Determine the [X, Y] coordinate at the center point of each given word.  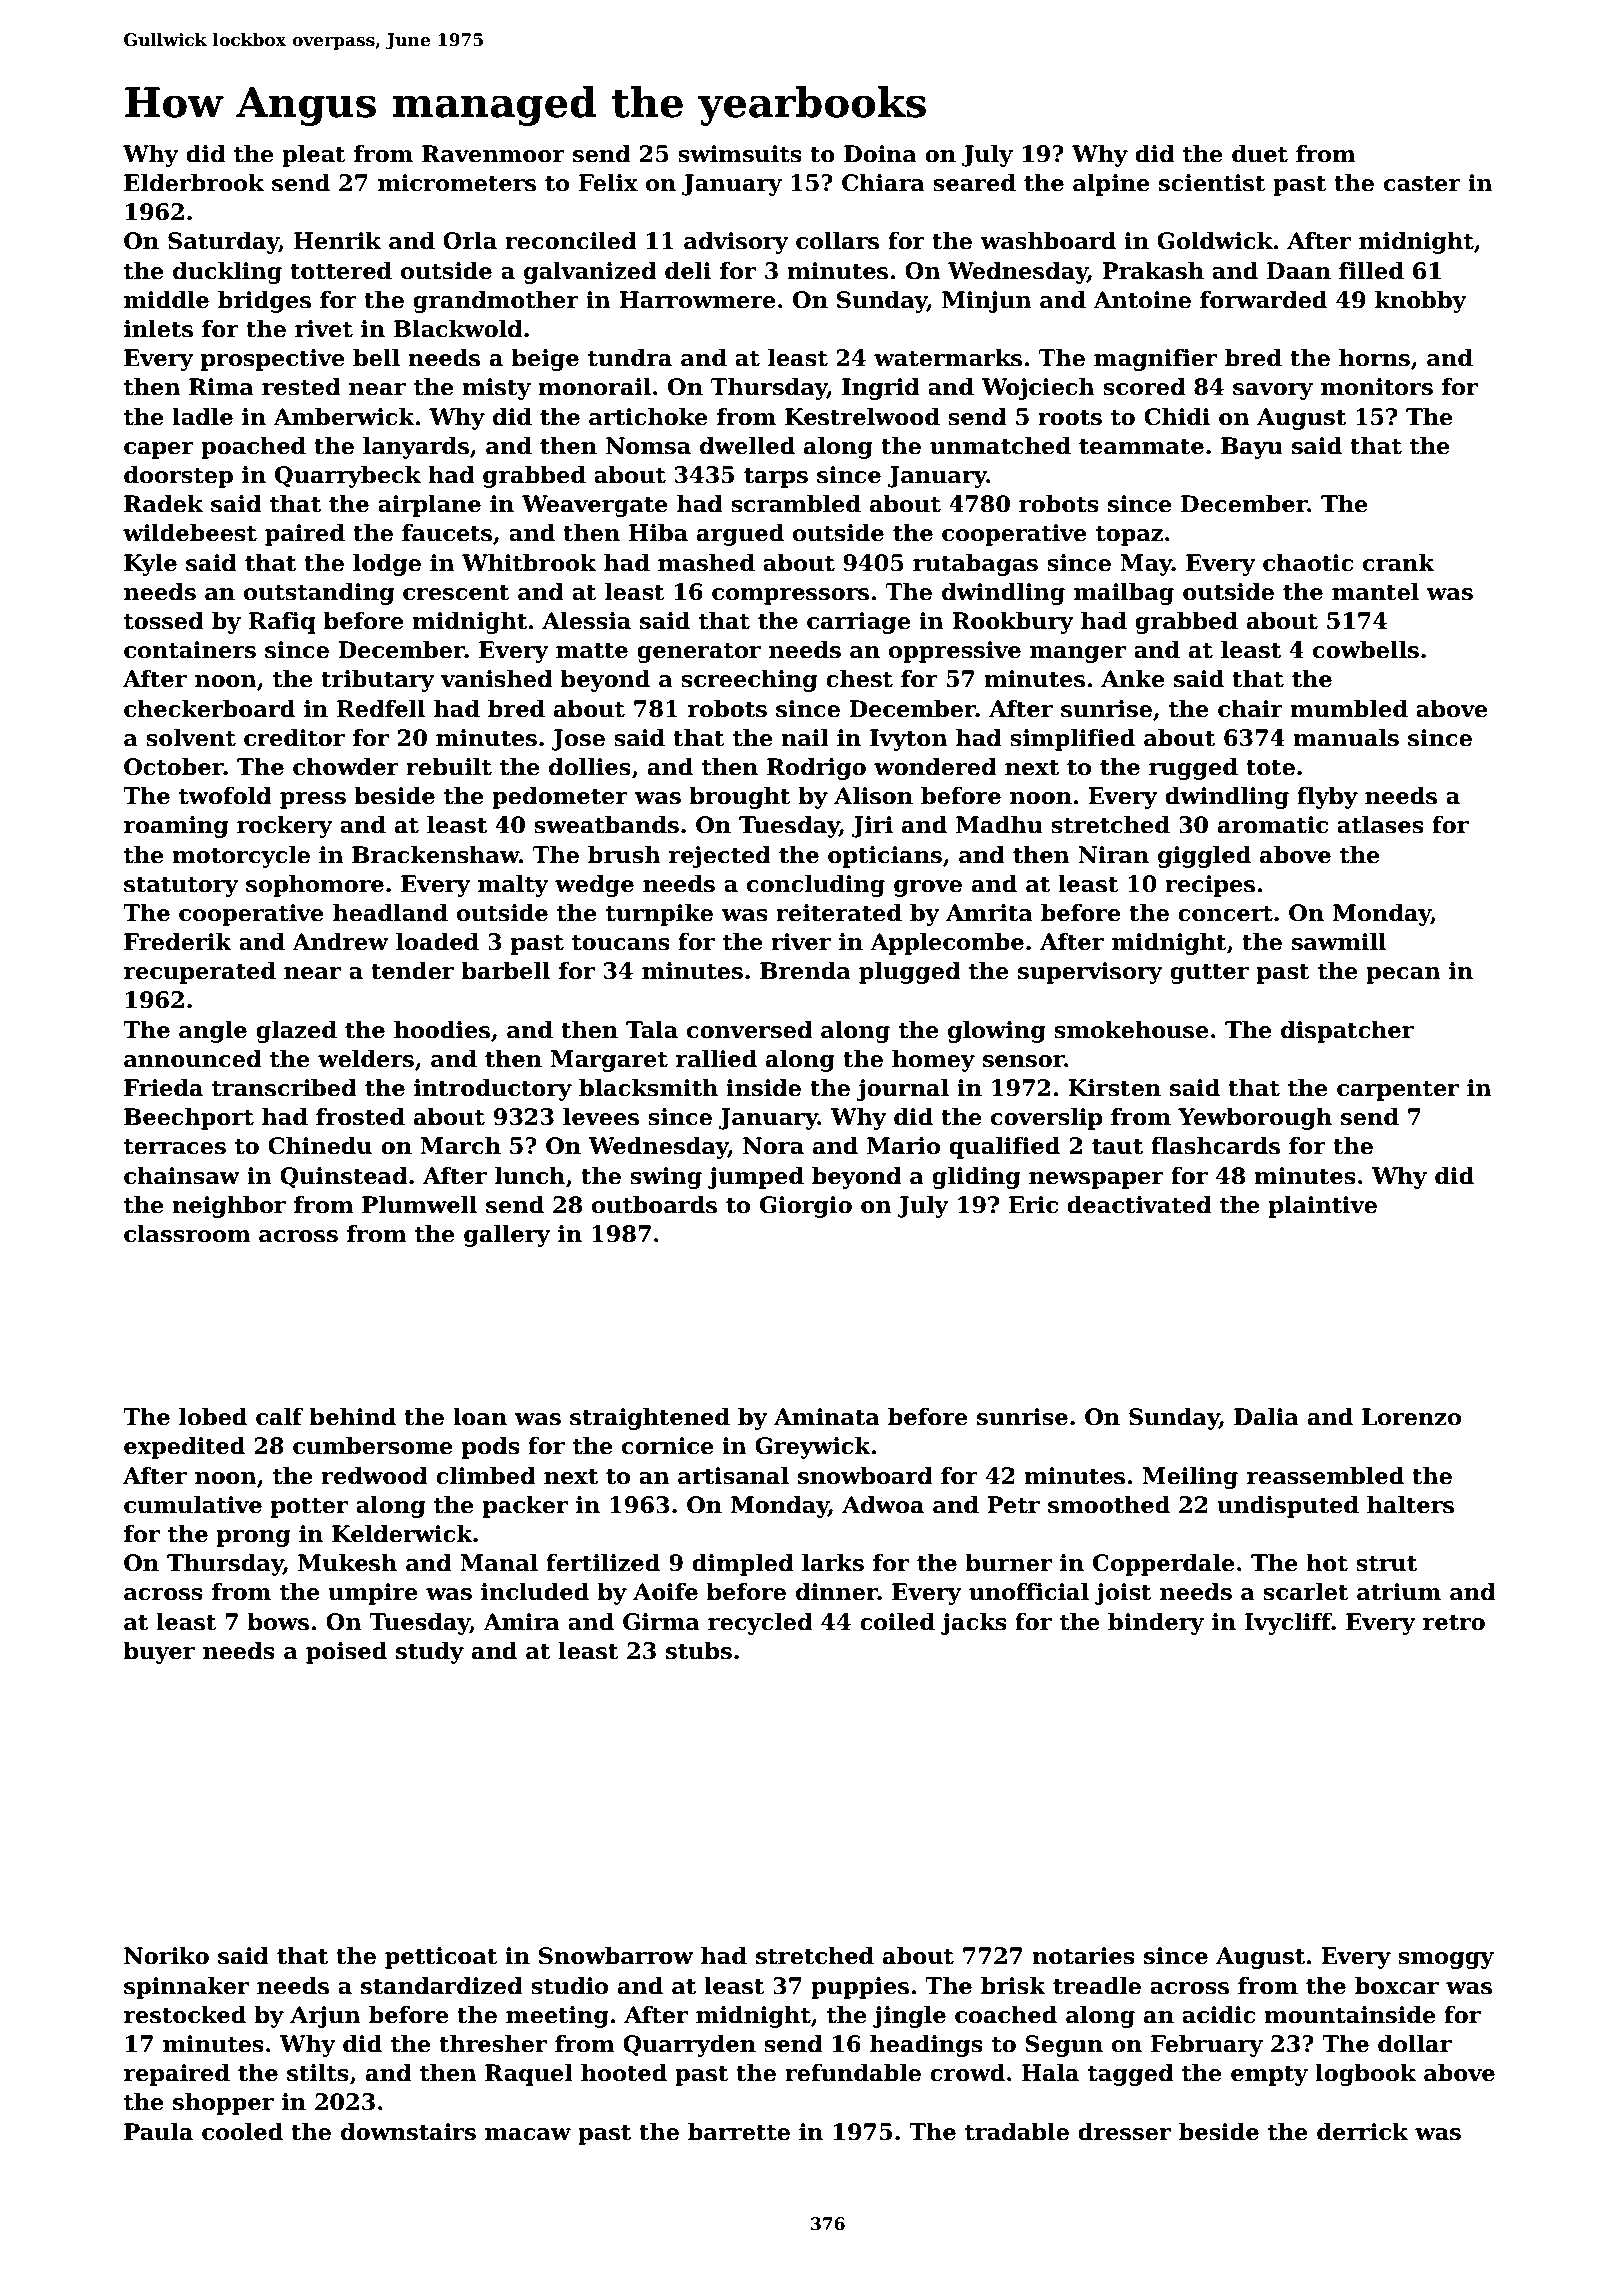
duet [1260, 154]
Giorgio [806, 1207]
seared [974, 183]
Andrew [340, 942]
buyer [159, 1653]
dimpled [743, 1565]
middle [166, 300]
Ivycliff [1288, 1624]
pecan [1403, 975]
